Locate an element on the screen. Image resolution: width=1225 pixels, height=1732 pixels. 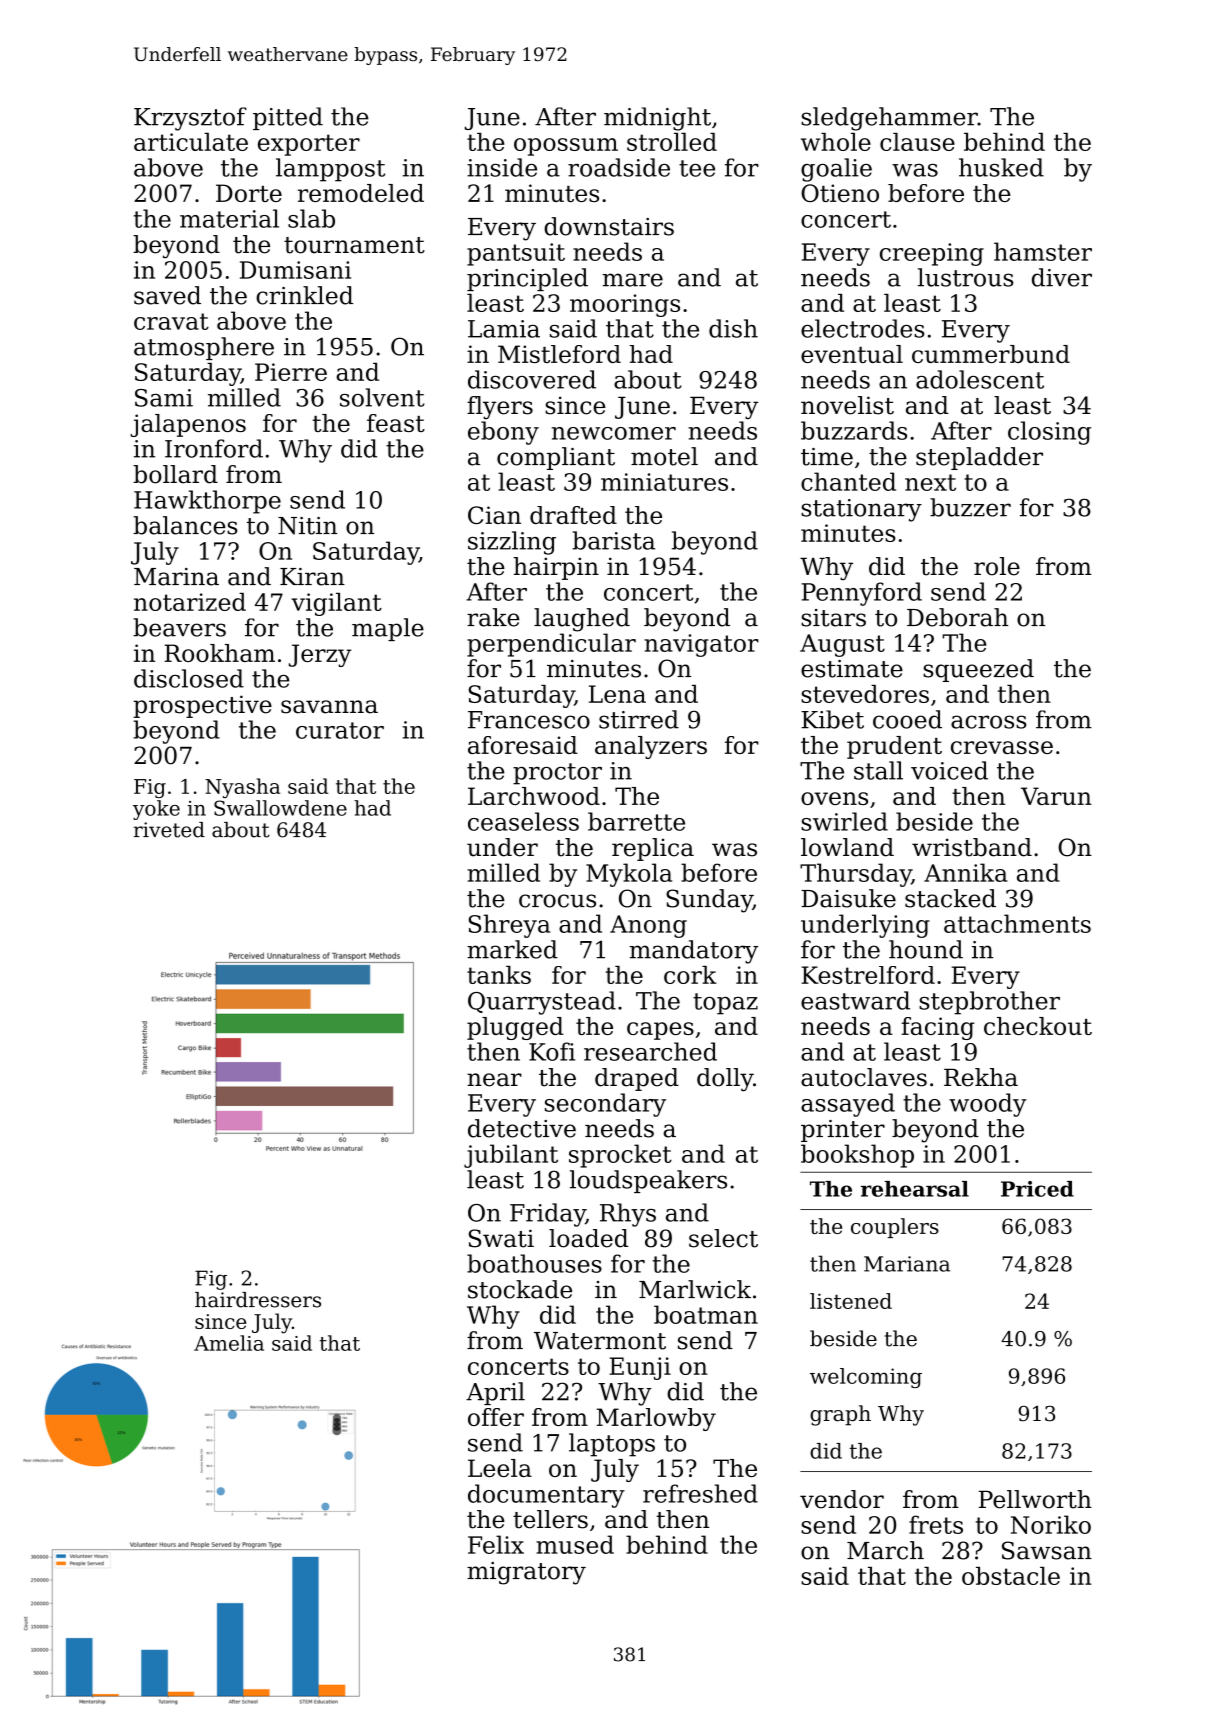
dish is located at coordinates (733, 328).
